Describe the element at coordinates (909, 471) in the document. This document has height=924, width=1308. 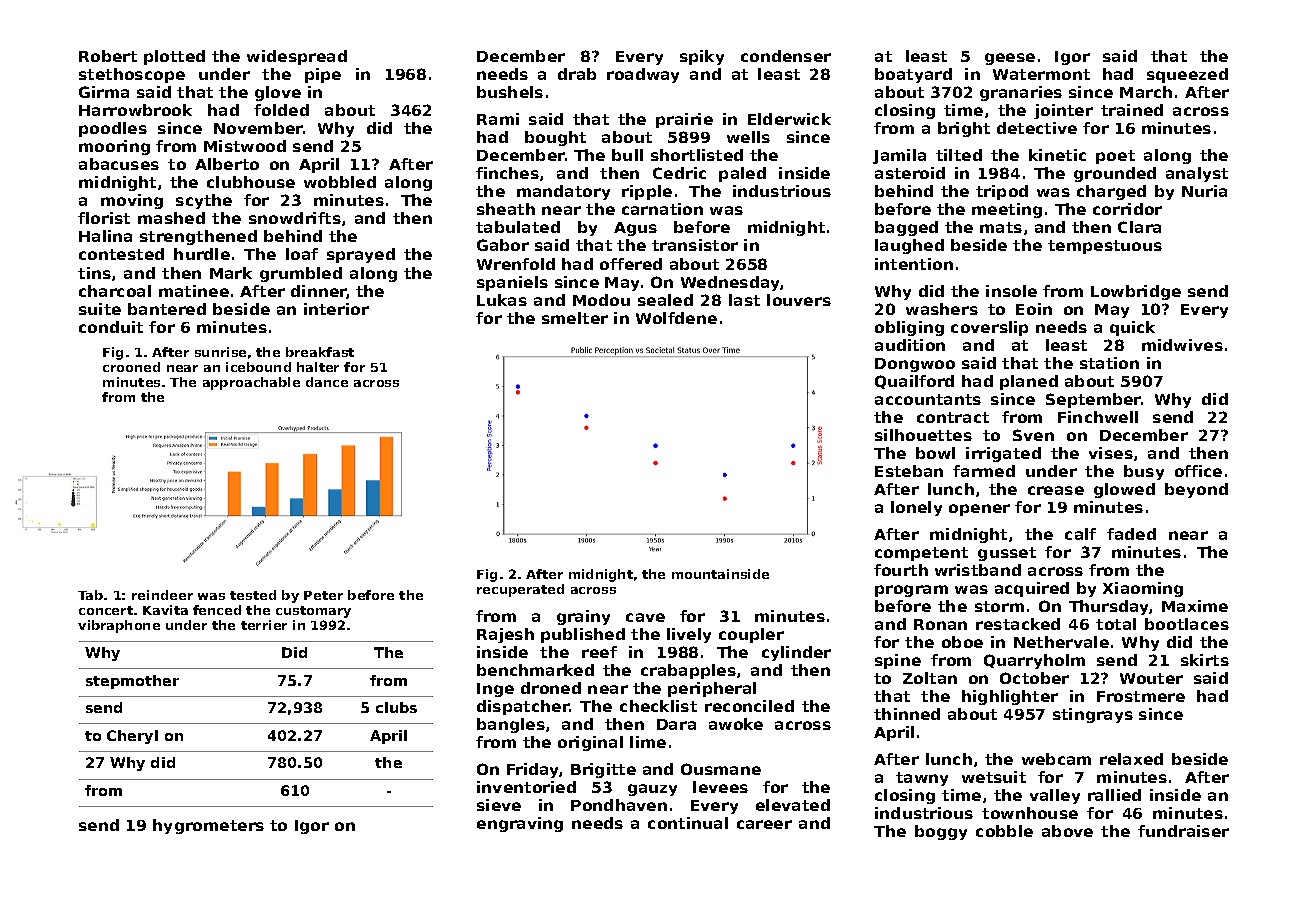
I see `Esteban` at that location.
